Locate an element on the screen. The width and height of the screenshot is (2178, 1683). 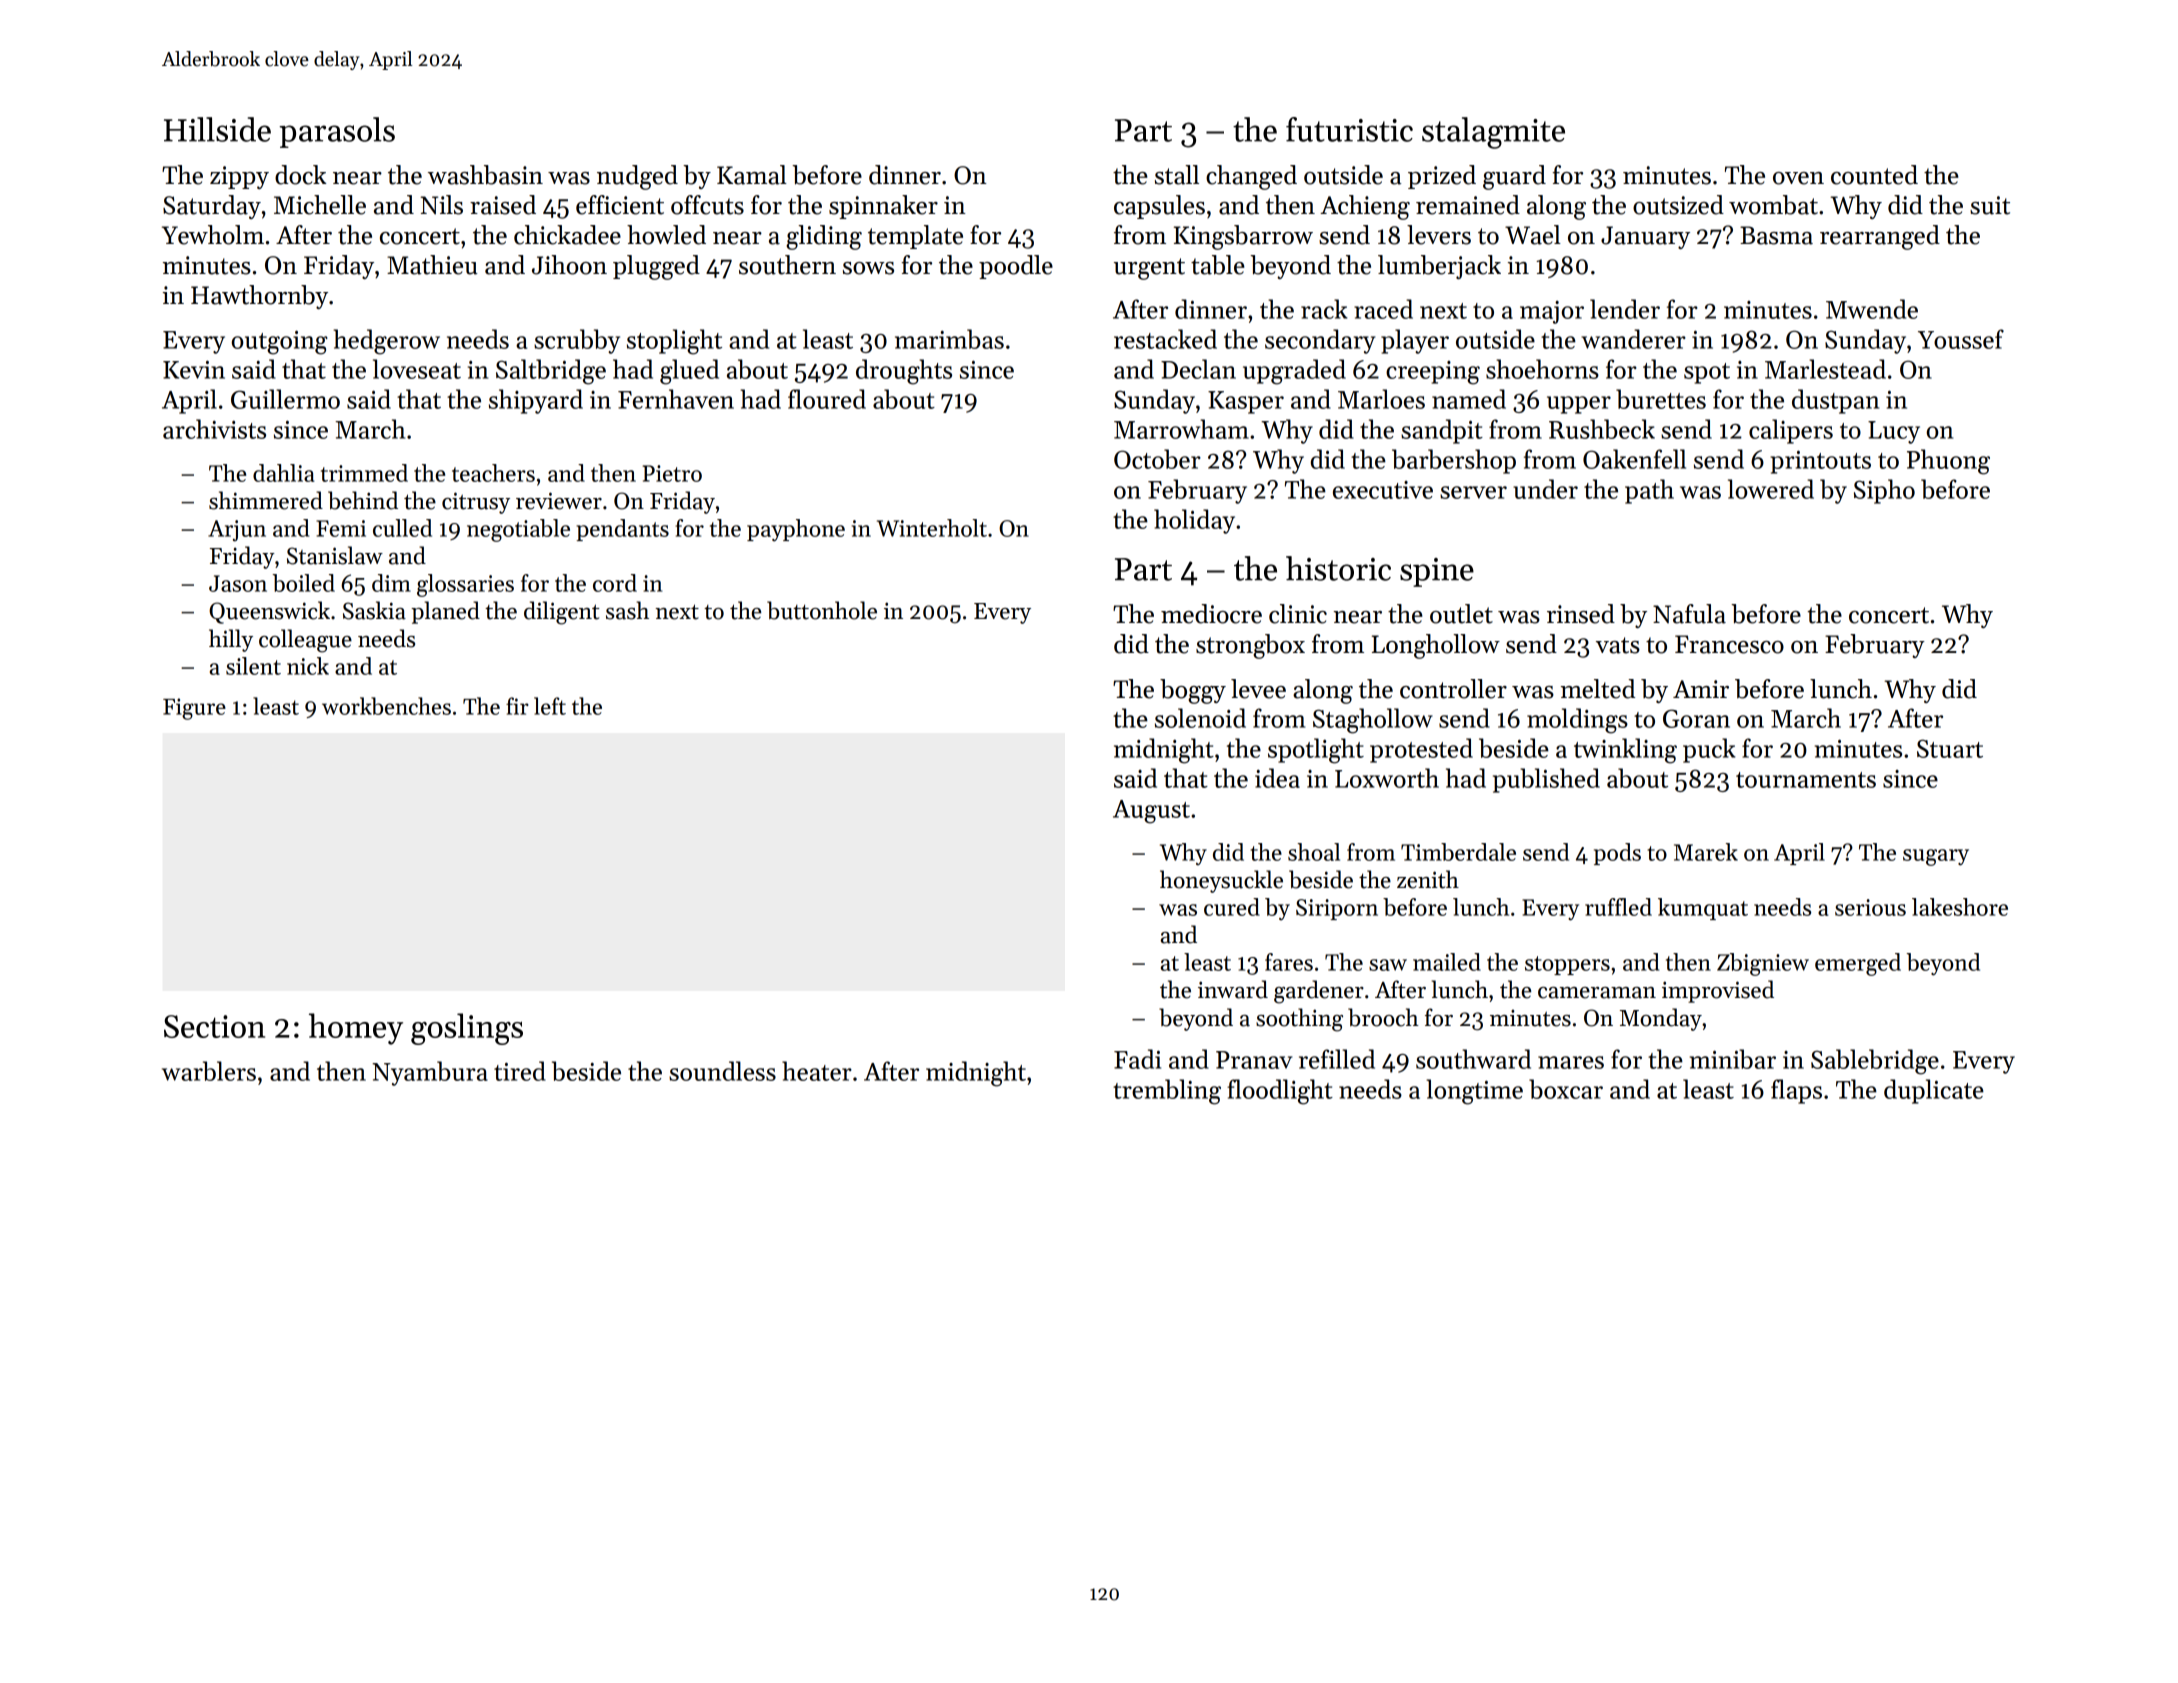
sugary is located at coordinates (1936, 857).
